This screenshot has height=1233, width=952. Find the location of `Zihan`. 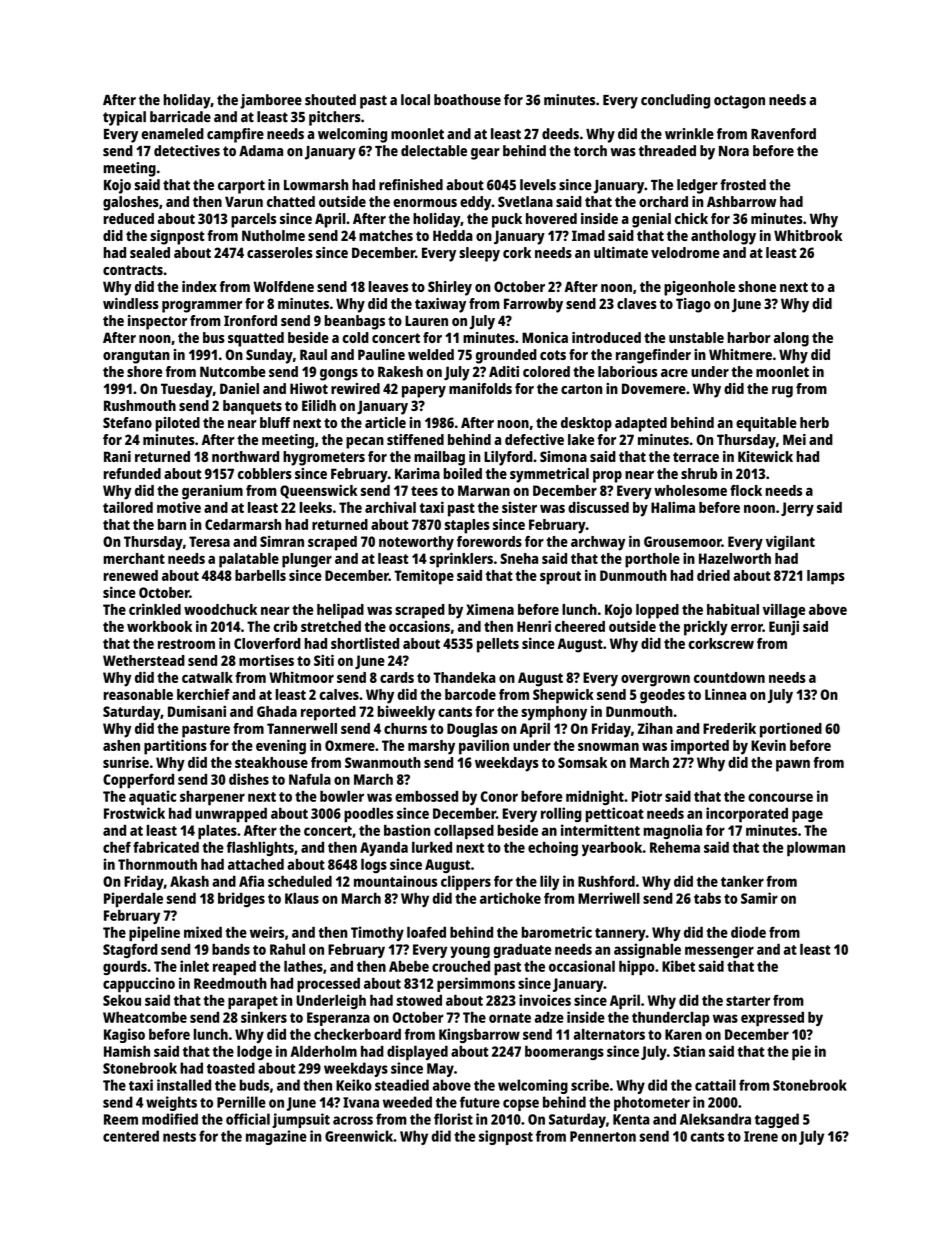

Zihan is located at coordinates (655, 728).
